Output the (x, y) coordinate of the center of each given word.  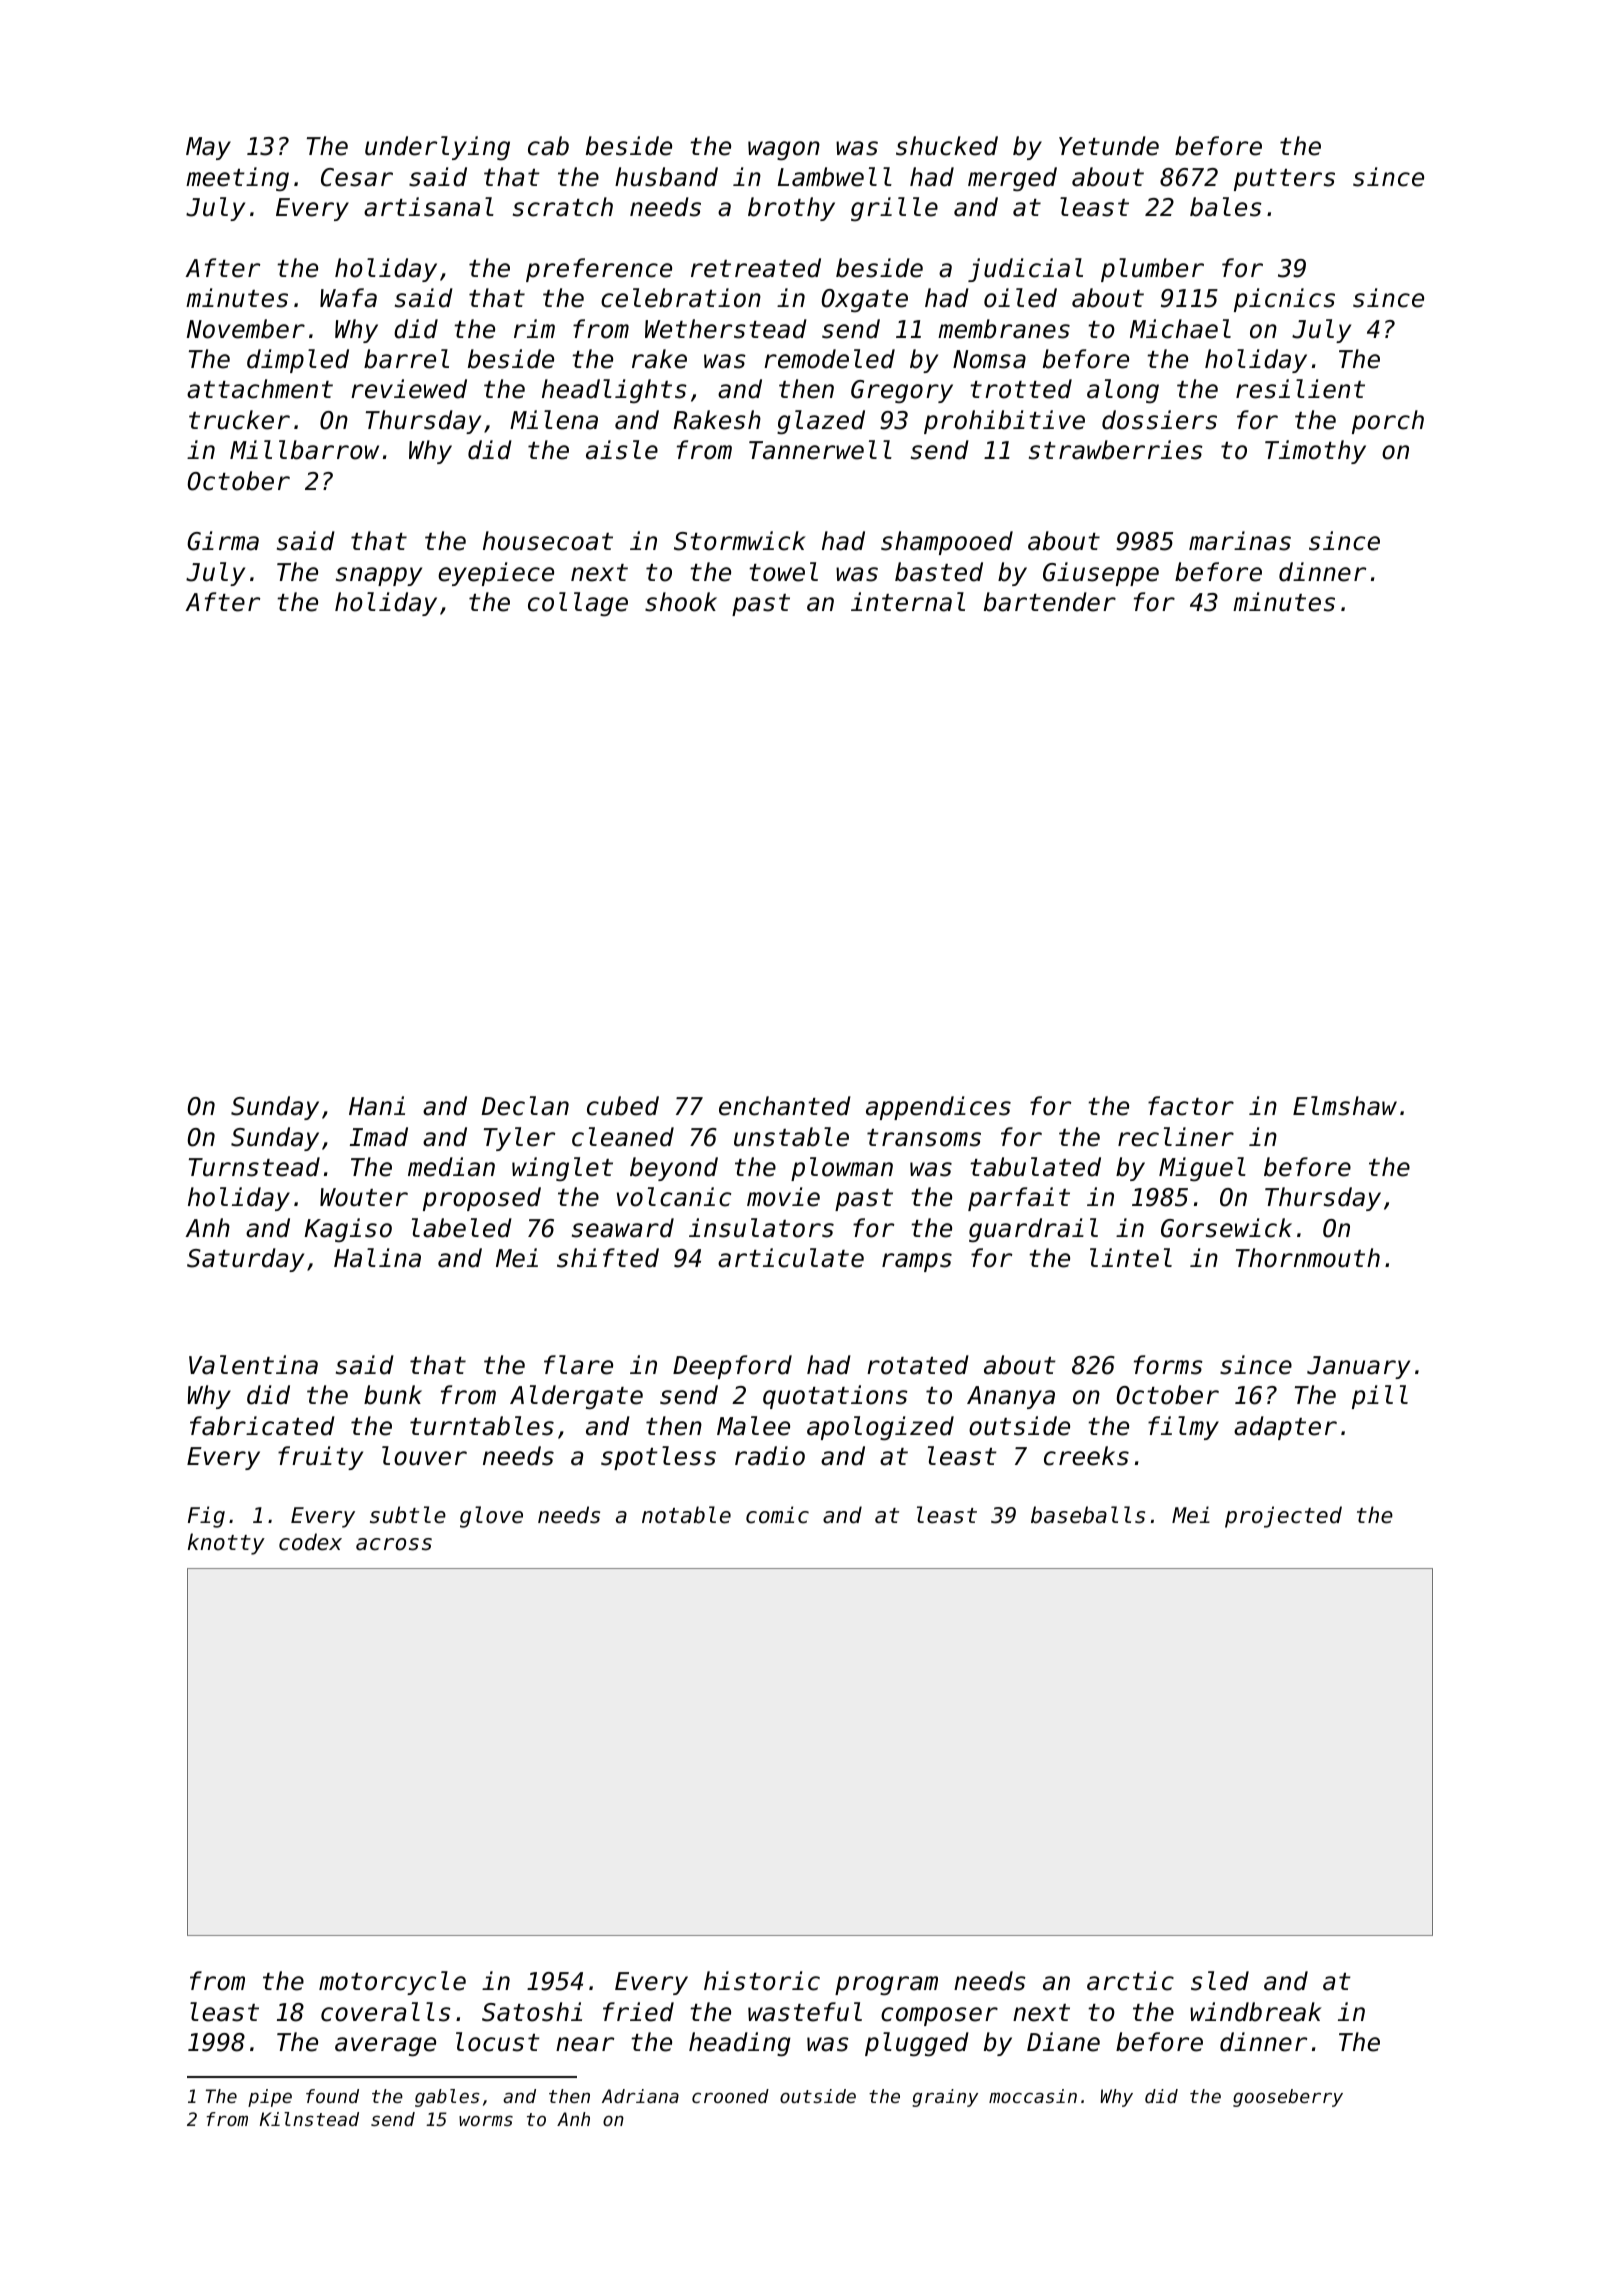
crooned (730, 2096)
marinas (1240, 541)
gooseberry (1288, 2098)
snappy (379, 576)
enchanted (785, 1106)
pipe (270, 2098)
